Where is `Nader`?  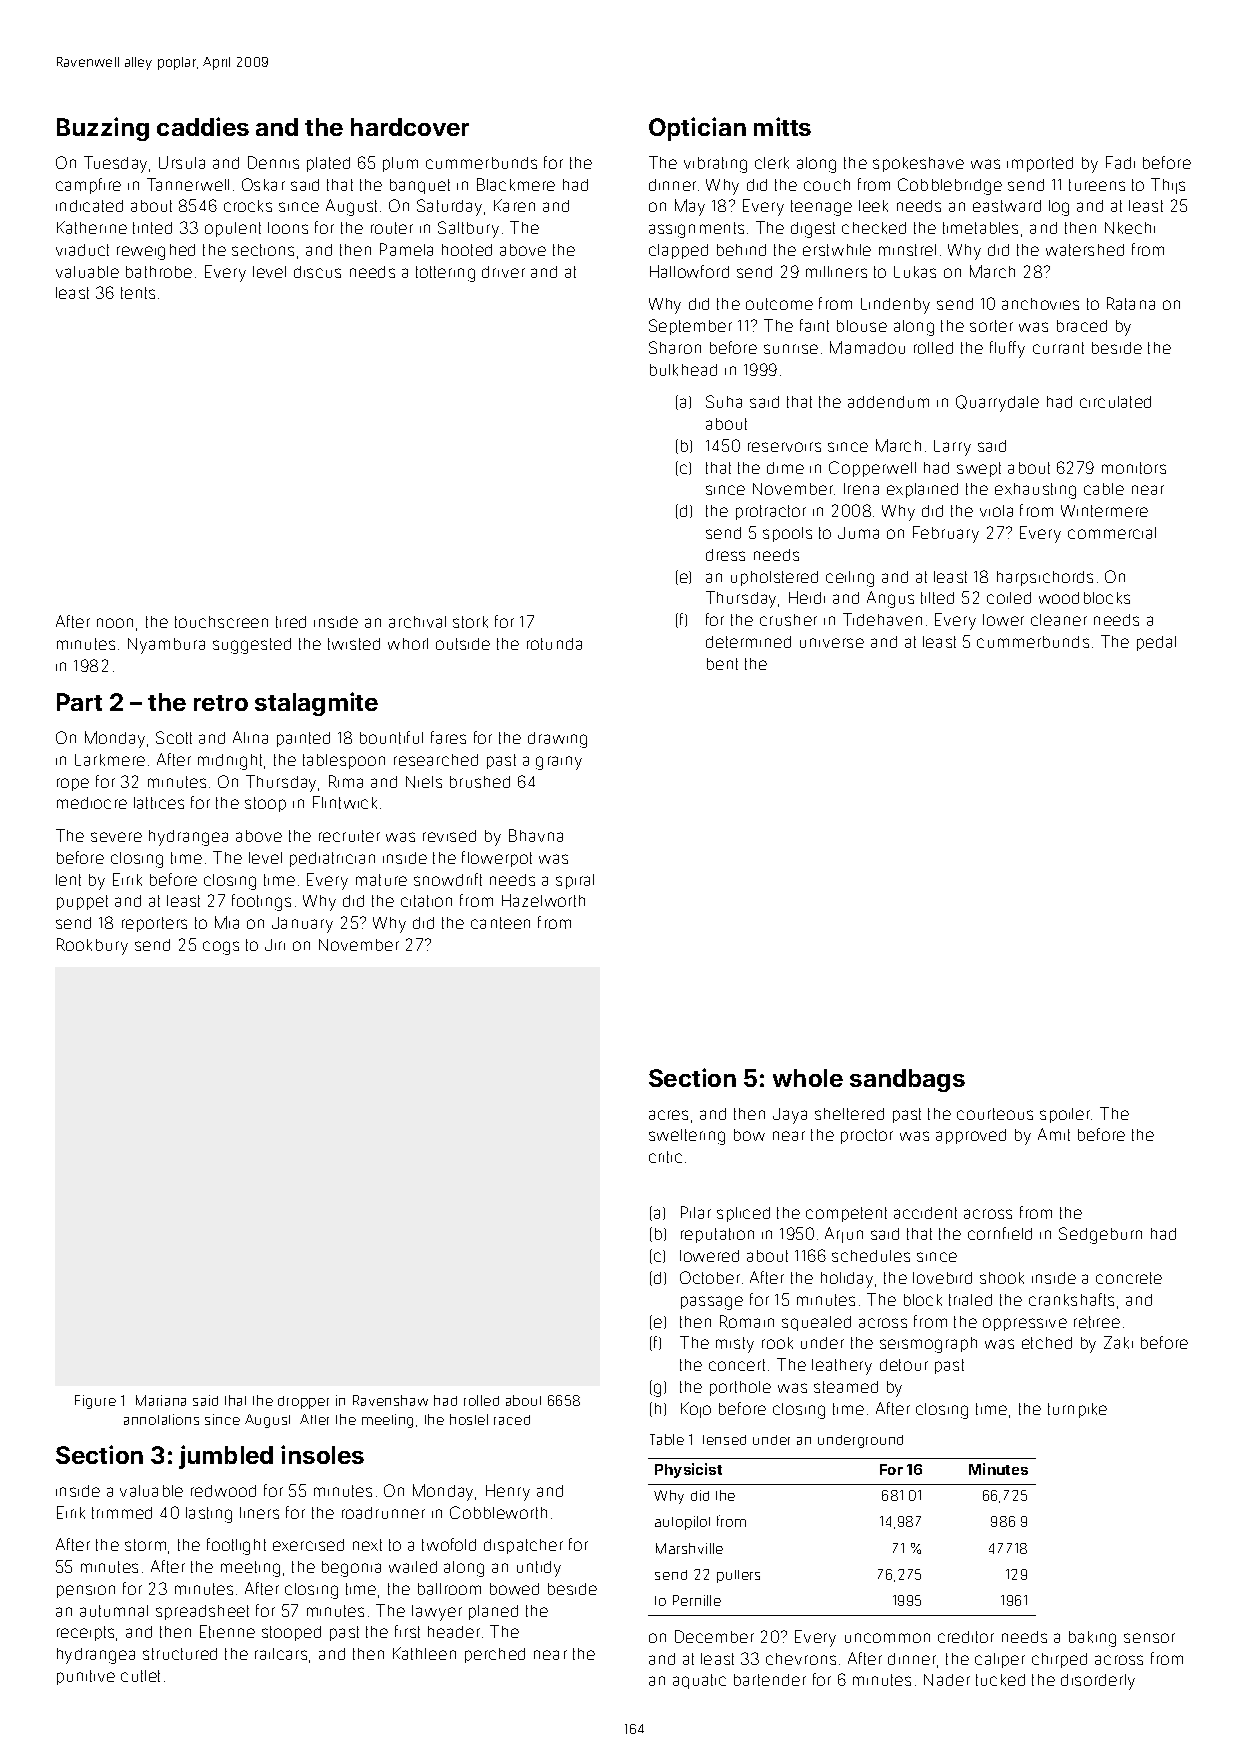
Nader is located at coordinates (947, 1680).
